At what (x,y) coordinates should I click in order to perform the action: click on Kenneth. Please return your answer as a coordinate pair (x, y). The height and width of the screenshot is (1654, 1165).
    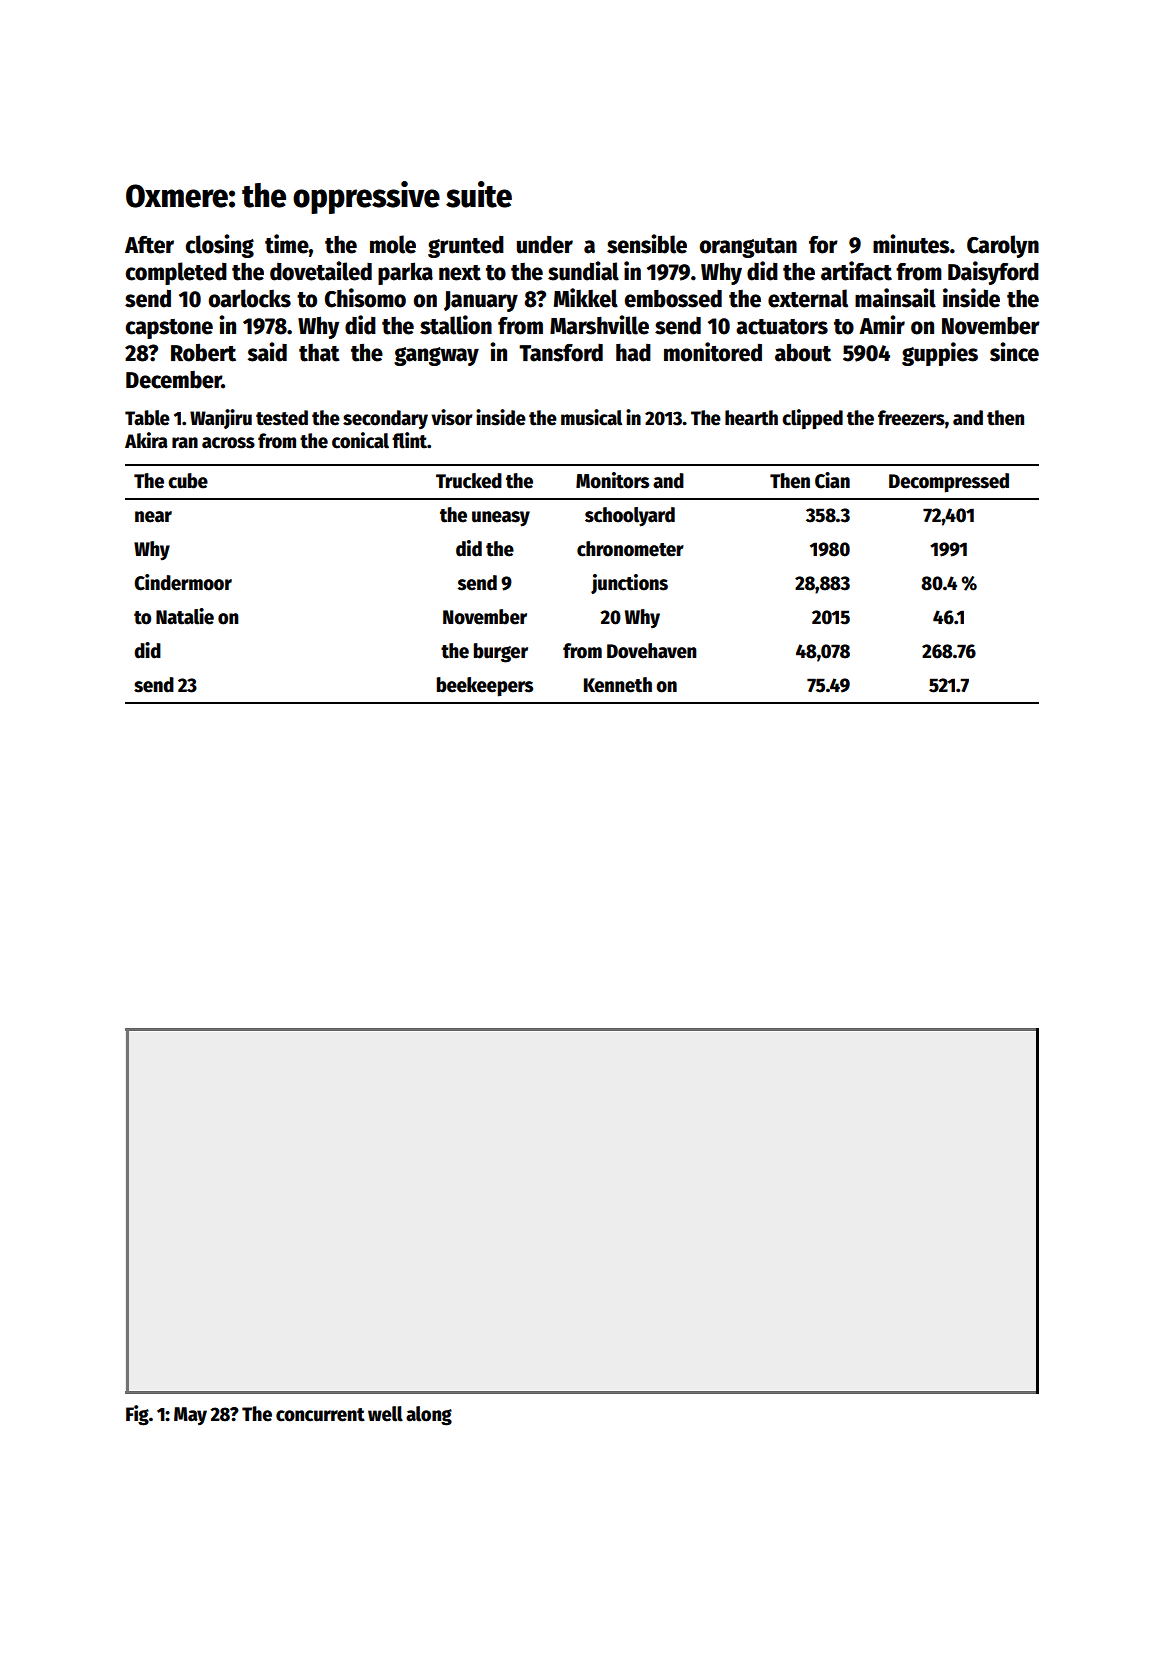
    Looking at the image, I should click on (618, 685).
